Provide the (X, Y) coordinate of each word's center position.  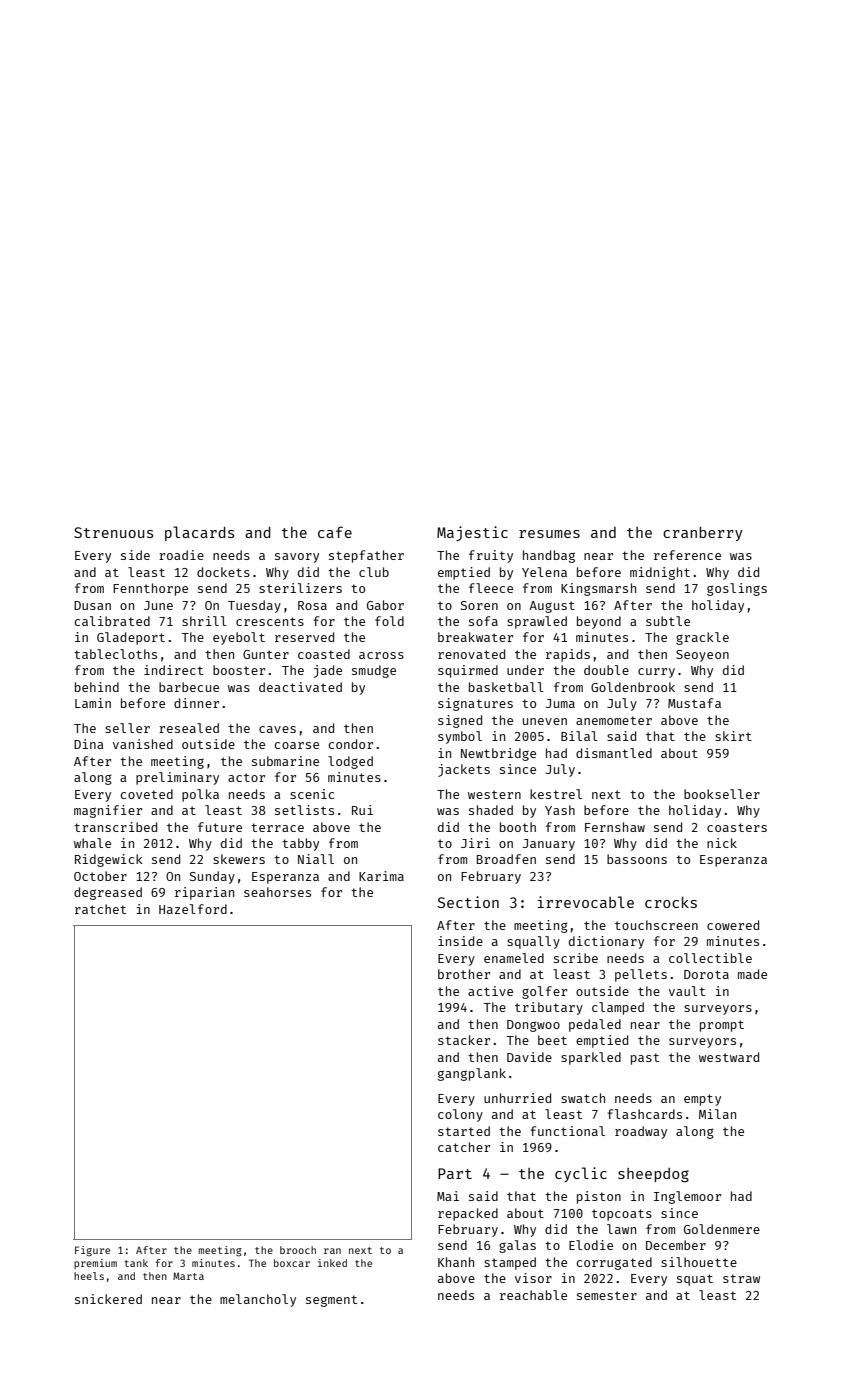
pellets (641, 975)
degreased (108, 893)
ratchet (100, 909)
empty (702, 1100)
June (158, 605)
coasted (324, 654)
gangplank (472, 1074)
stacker (464, 1040)
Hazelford (193, 909)
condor (351, 744)
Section (468, 902)
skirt (733, 736)
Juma (560, 703)
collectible (710, 958)
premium (95, 1264)
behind (97, 687)
